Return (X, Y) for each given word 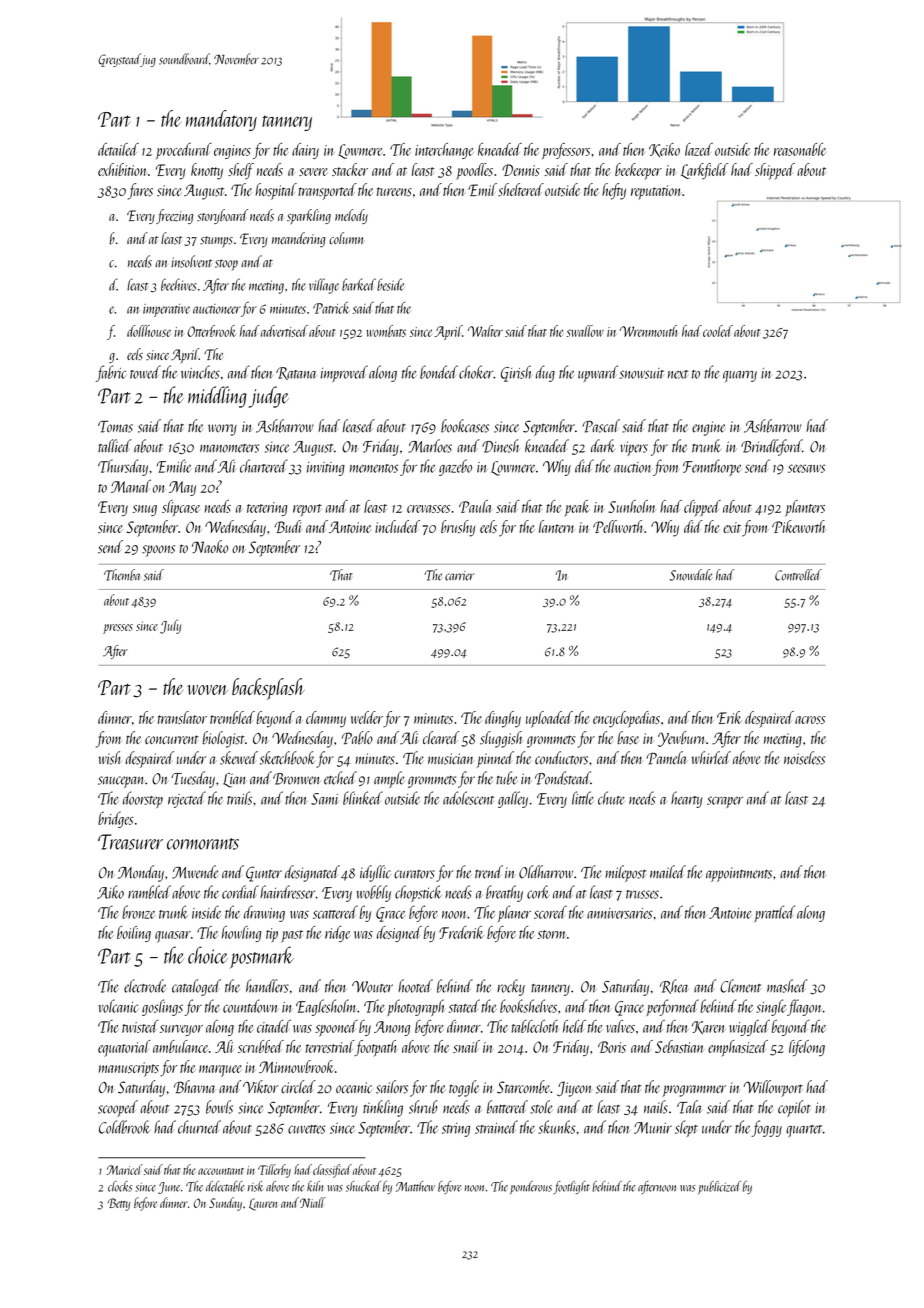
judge (269, 397)
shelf (241, 171)
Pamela (666, 758)
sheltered (521, 190)
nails (656, 1107)
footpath (376, 1048)
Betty (119, 1204)
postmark (262, 957)
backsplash (268, 689)
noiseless (804, 758)
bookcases (465, 426)
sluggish (501, 739)
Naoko (210, 546)
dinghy (503, 719)
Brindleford (771, 447)
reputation (655, 192)
